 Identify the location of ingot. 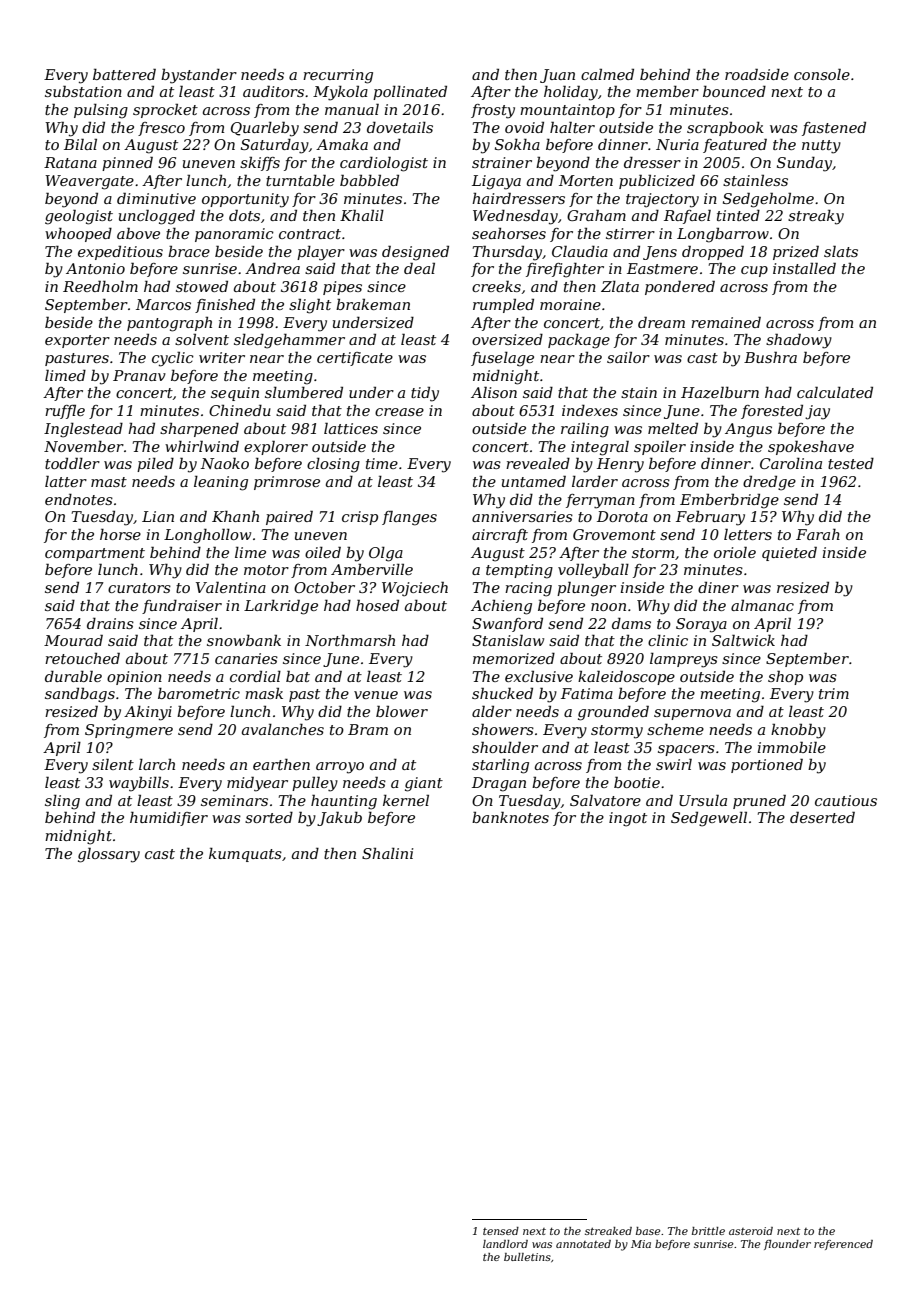
(628, 819).
